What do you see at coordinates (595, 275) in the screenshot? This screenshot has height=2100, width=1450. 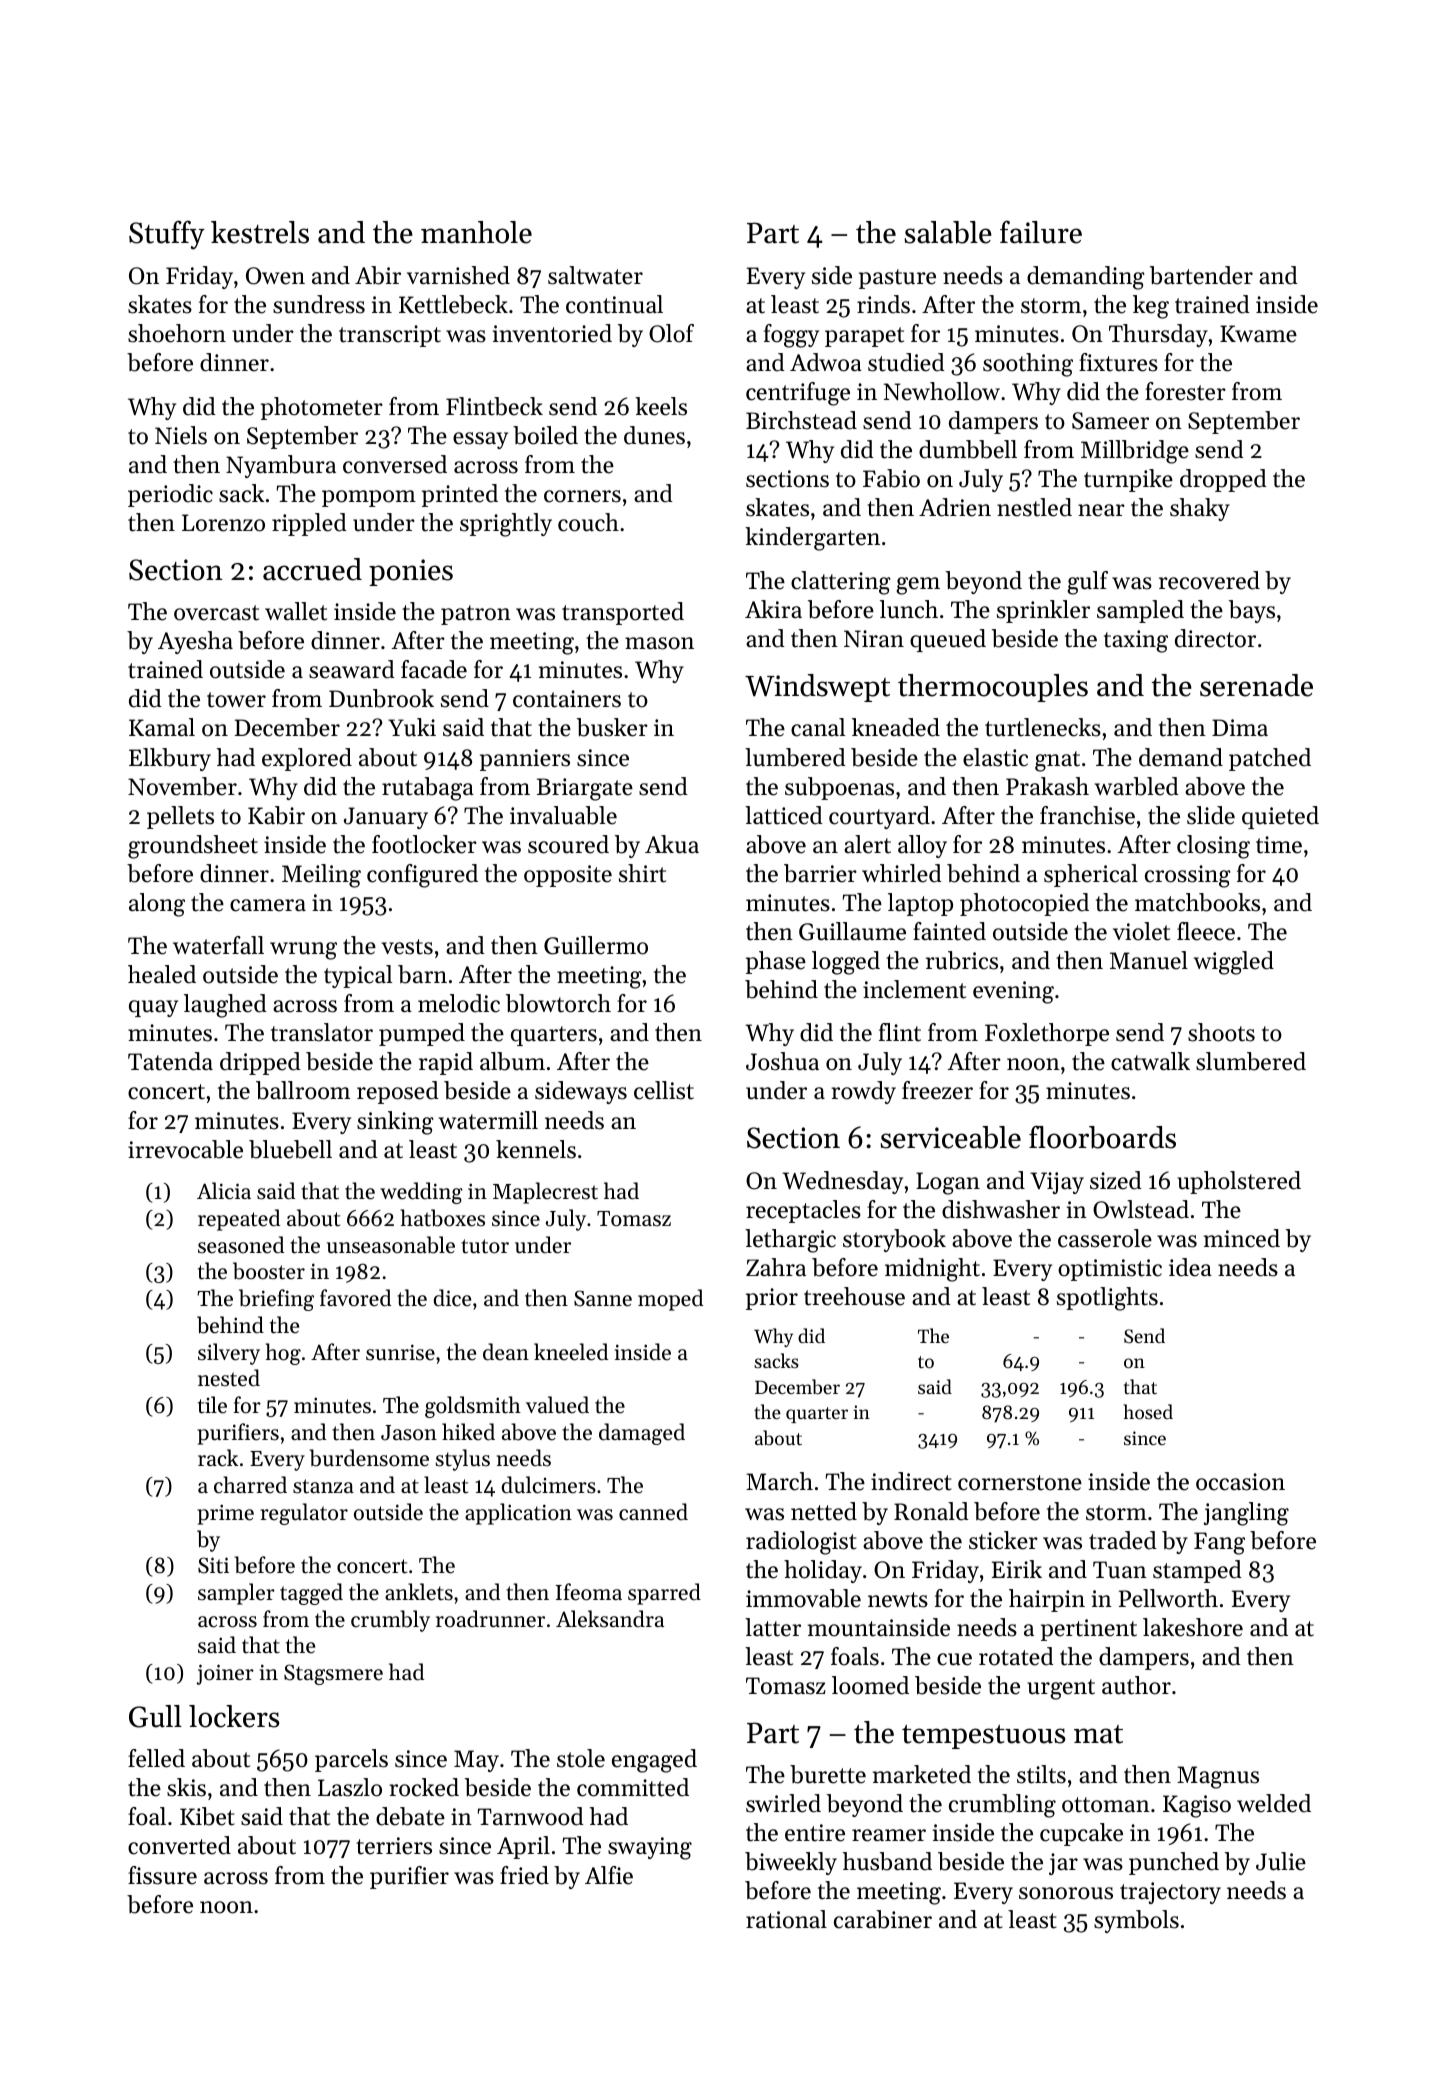 I see `saltwater` at bounding box center [595, 275].
